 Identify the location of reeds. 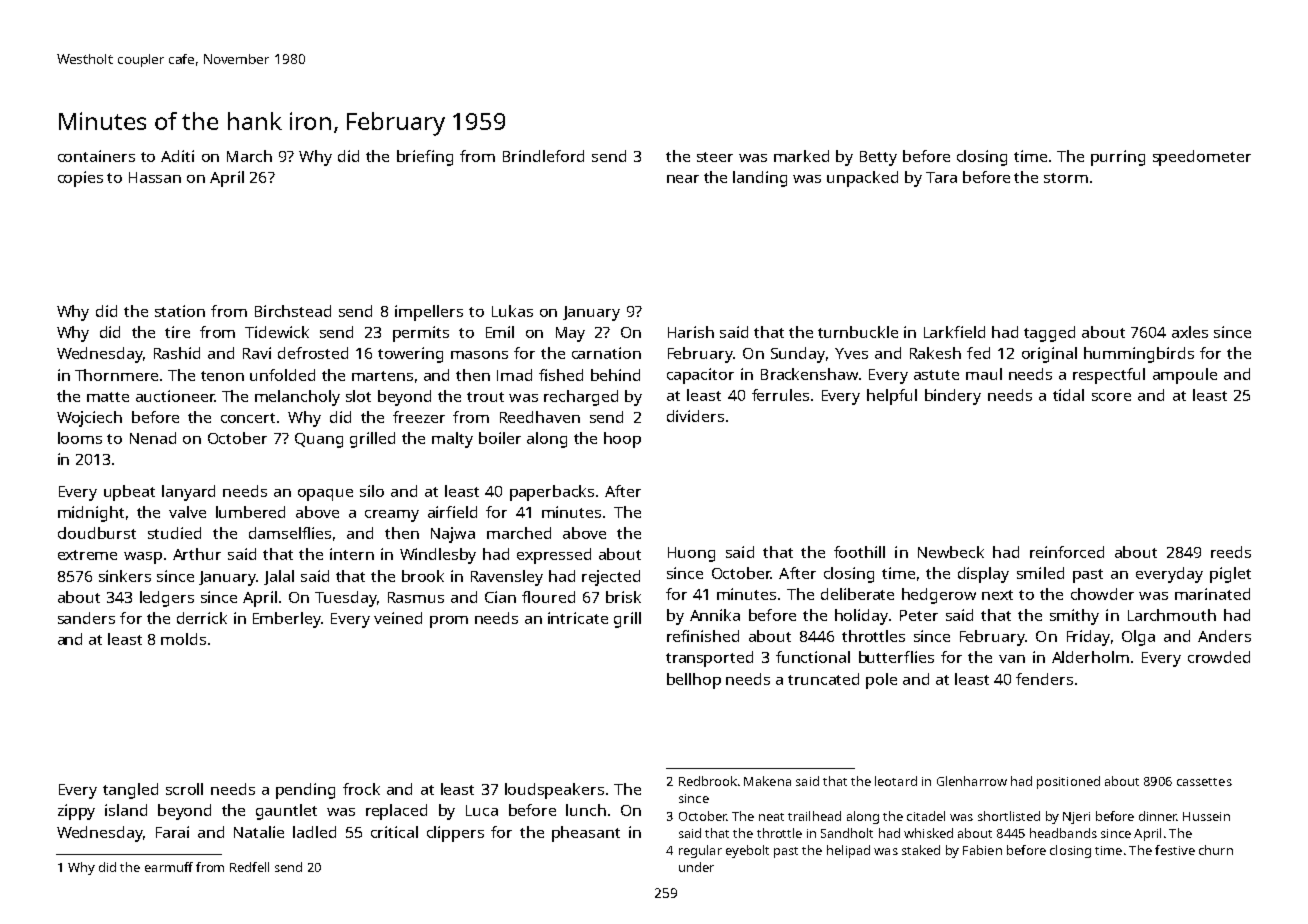
(1231, 552).
